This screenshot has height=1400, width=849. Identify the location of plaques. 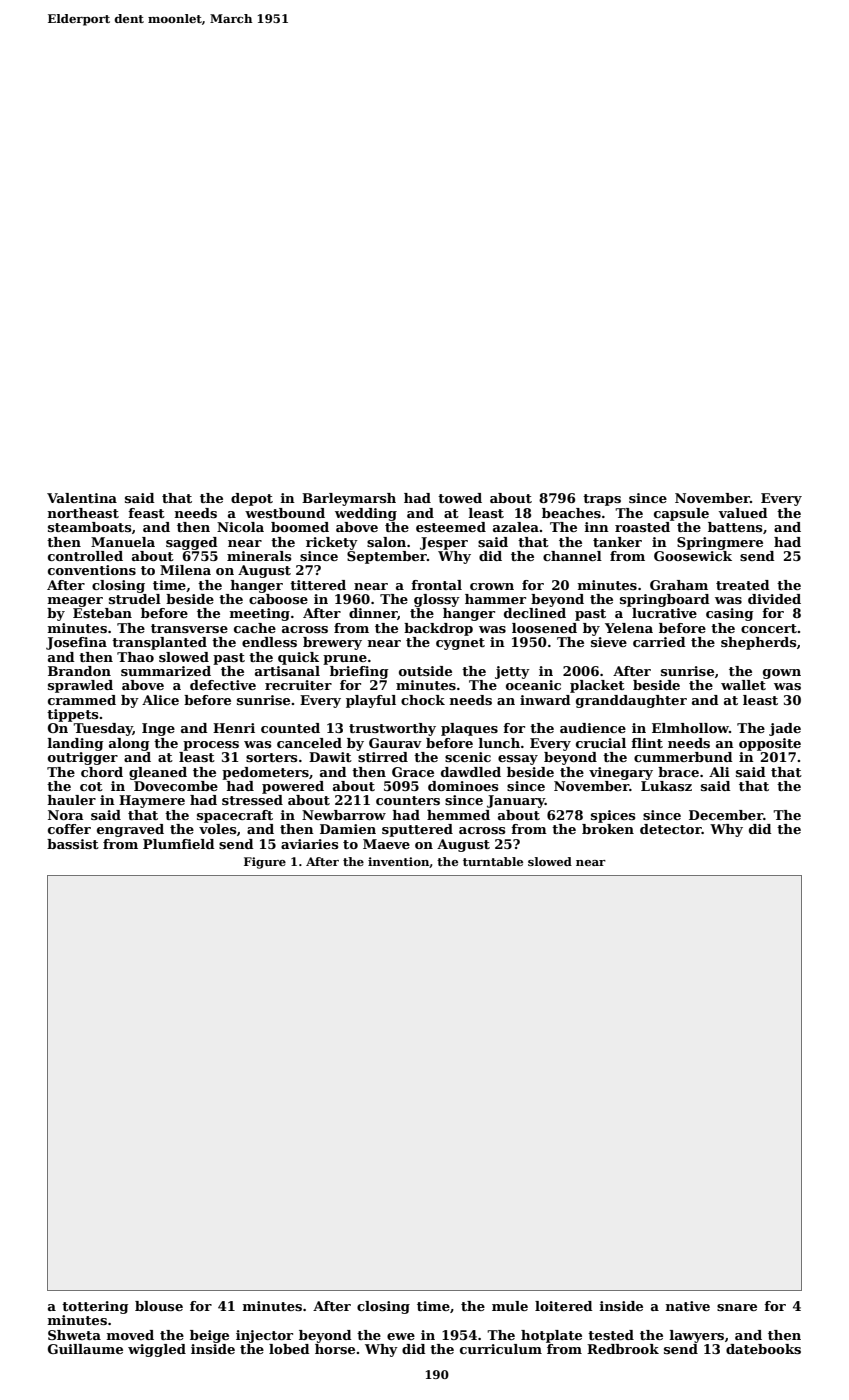
(469, 729).
